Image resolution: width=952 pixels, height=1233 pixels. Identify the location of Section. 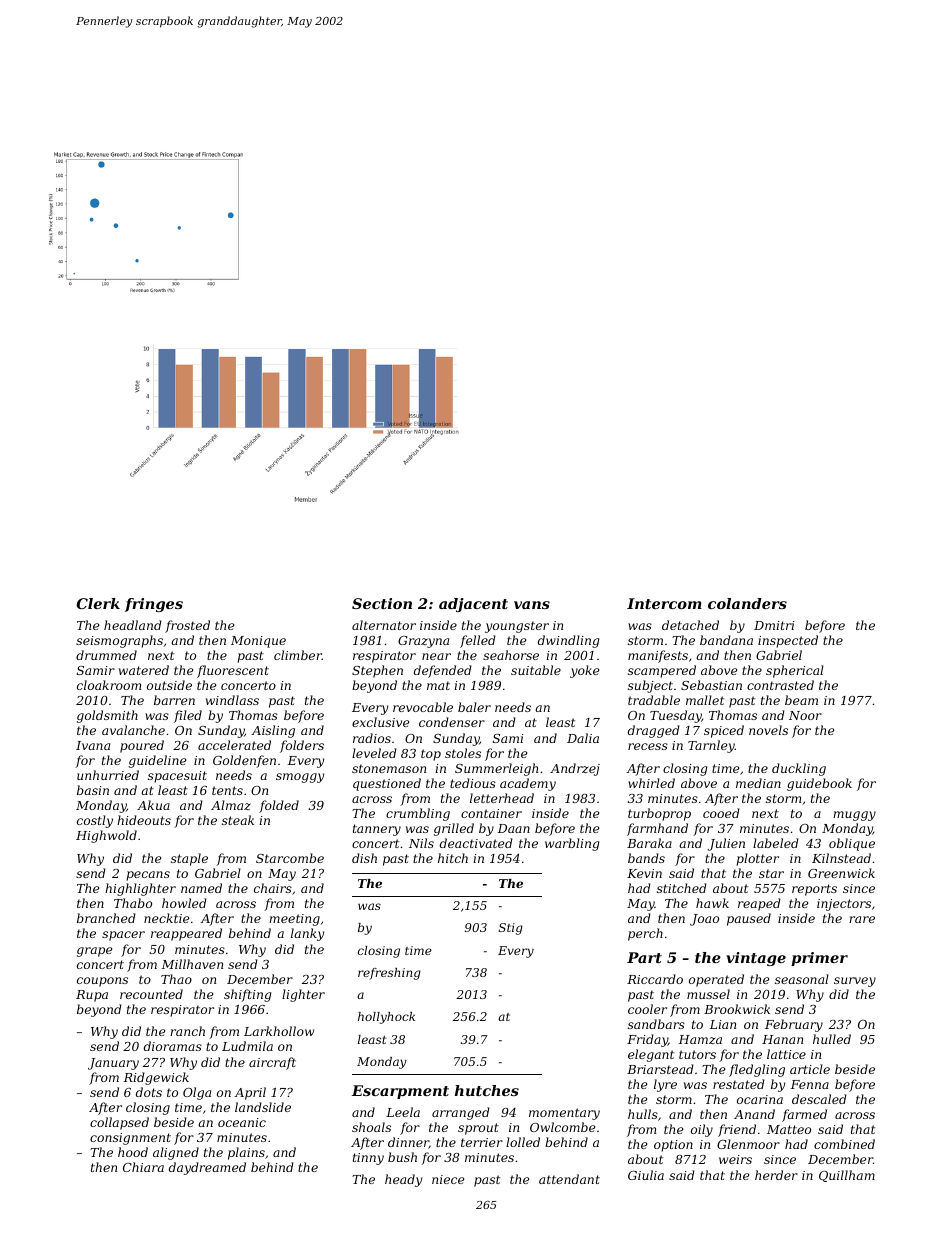
(382, 603).
